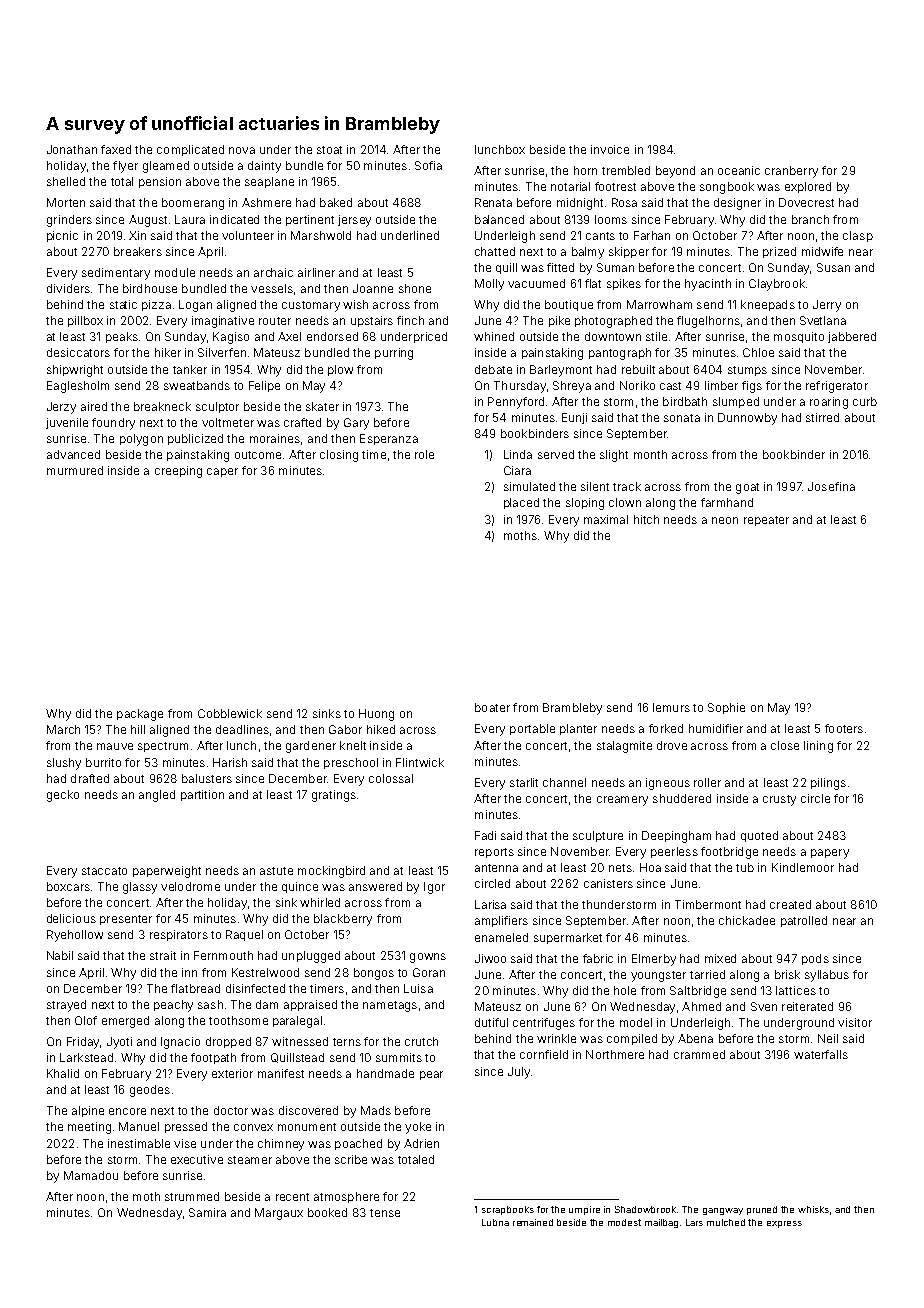  Describe the element at coordinates (620, 354) in the screenshot. I see `pantograph` at that location.
